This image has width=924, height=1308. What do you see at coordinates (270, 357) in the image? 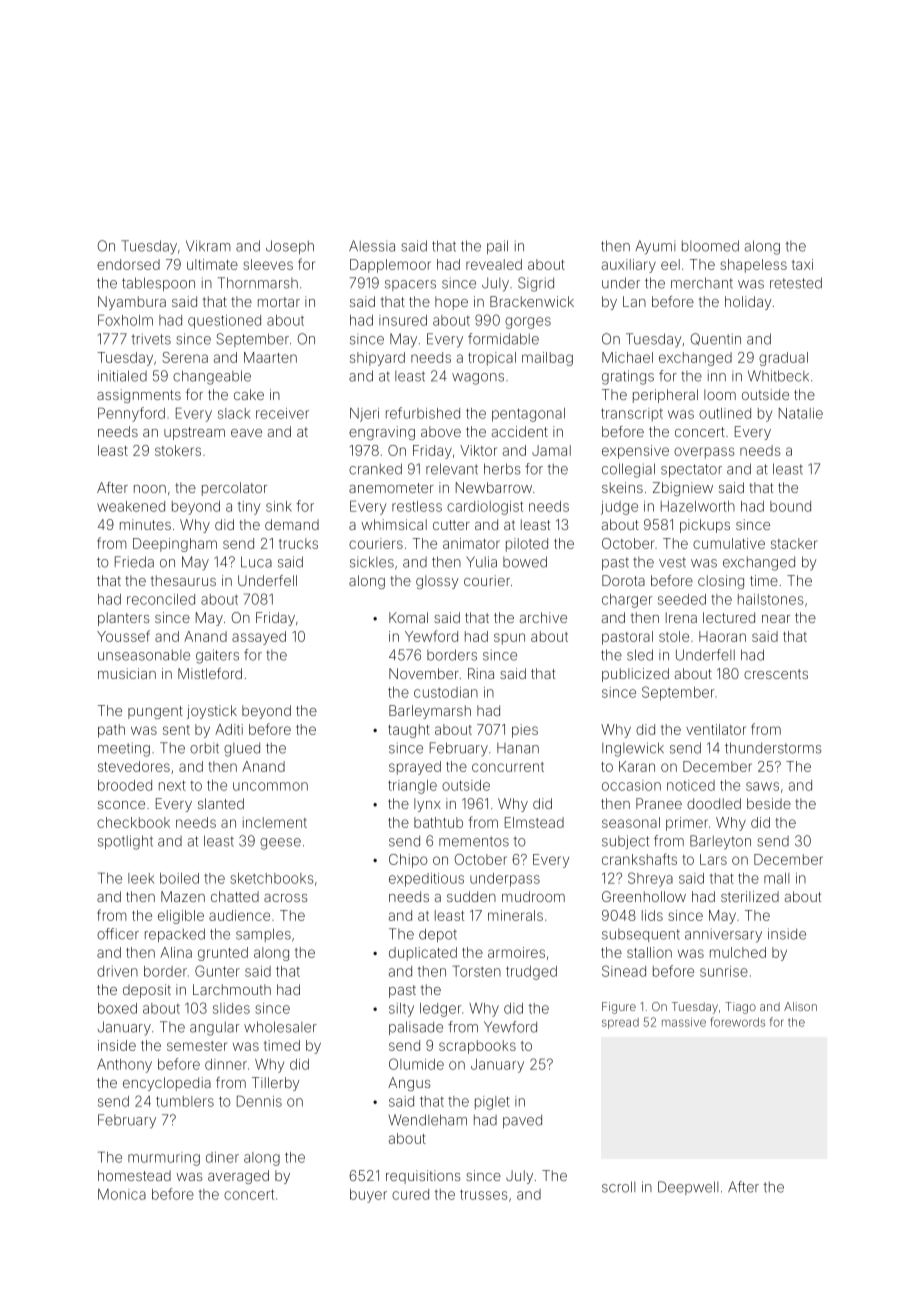
I see `Maarten` at bounding box center [270, 357].
